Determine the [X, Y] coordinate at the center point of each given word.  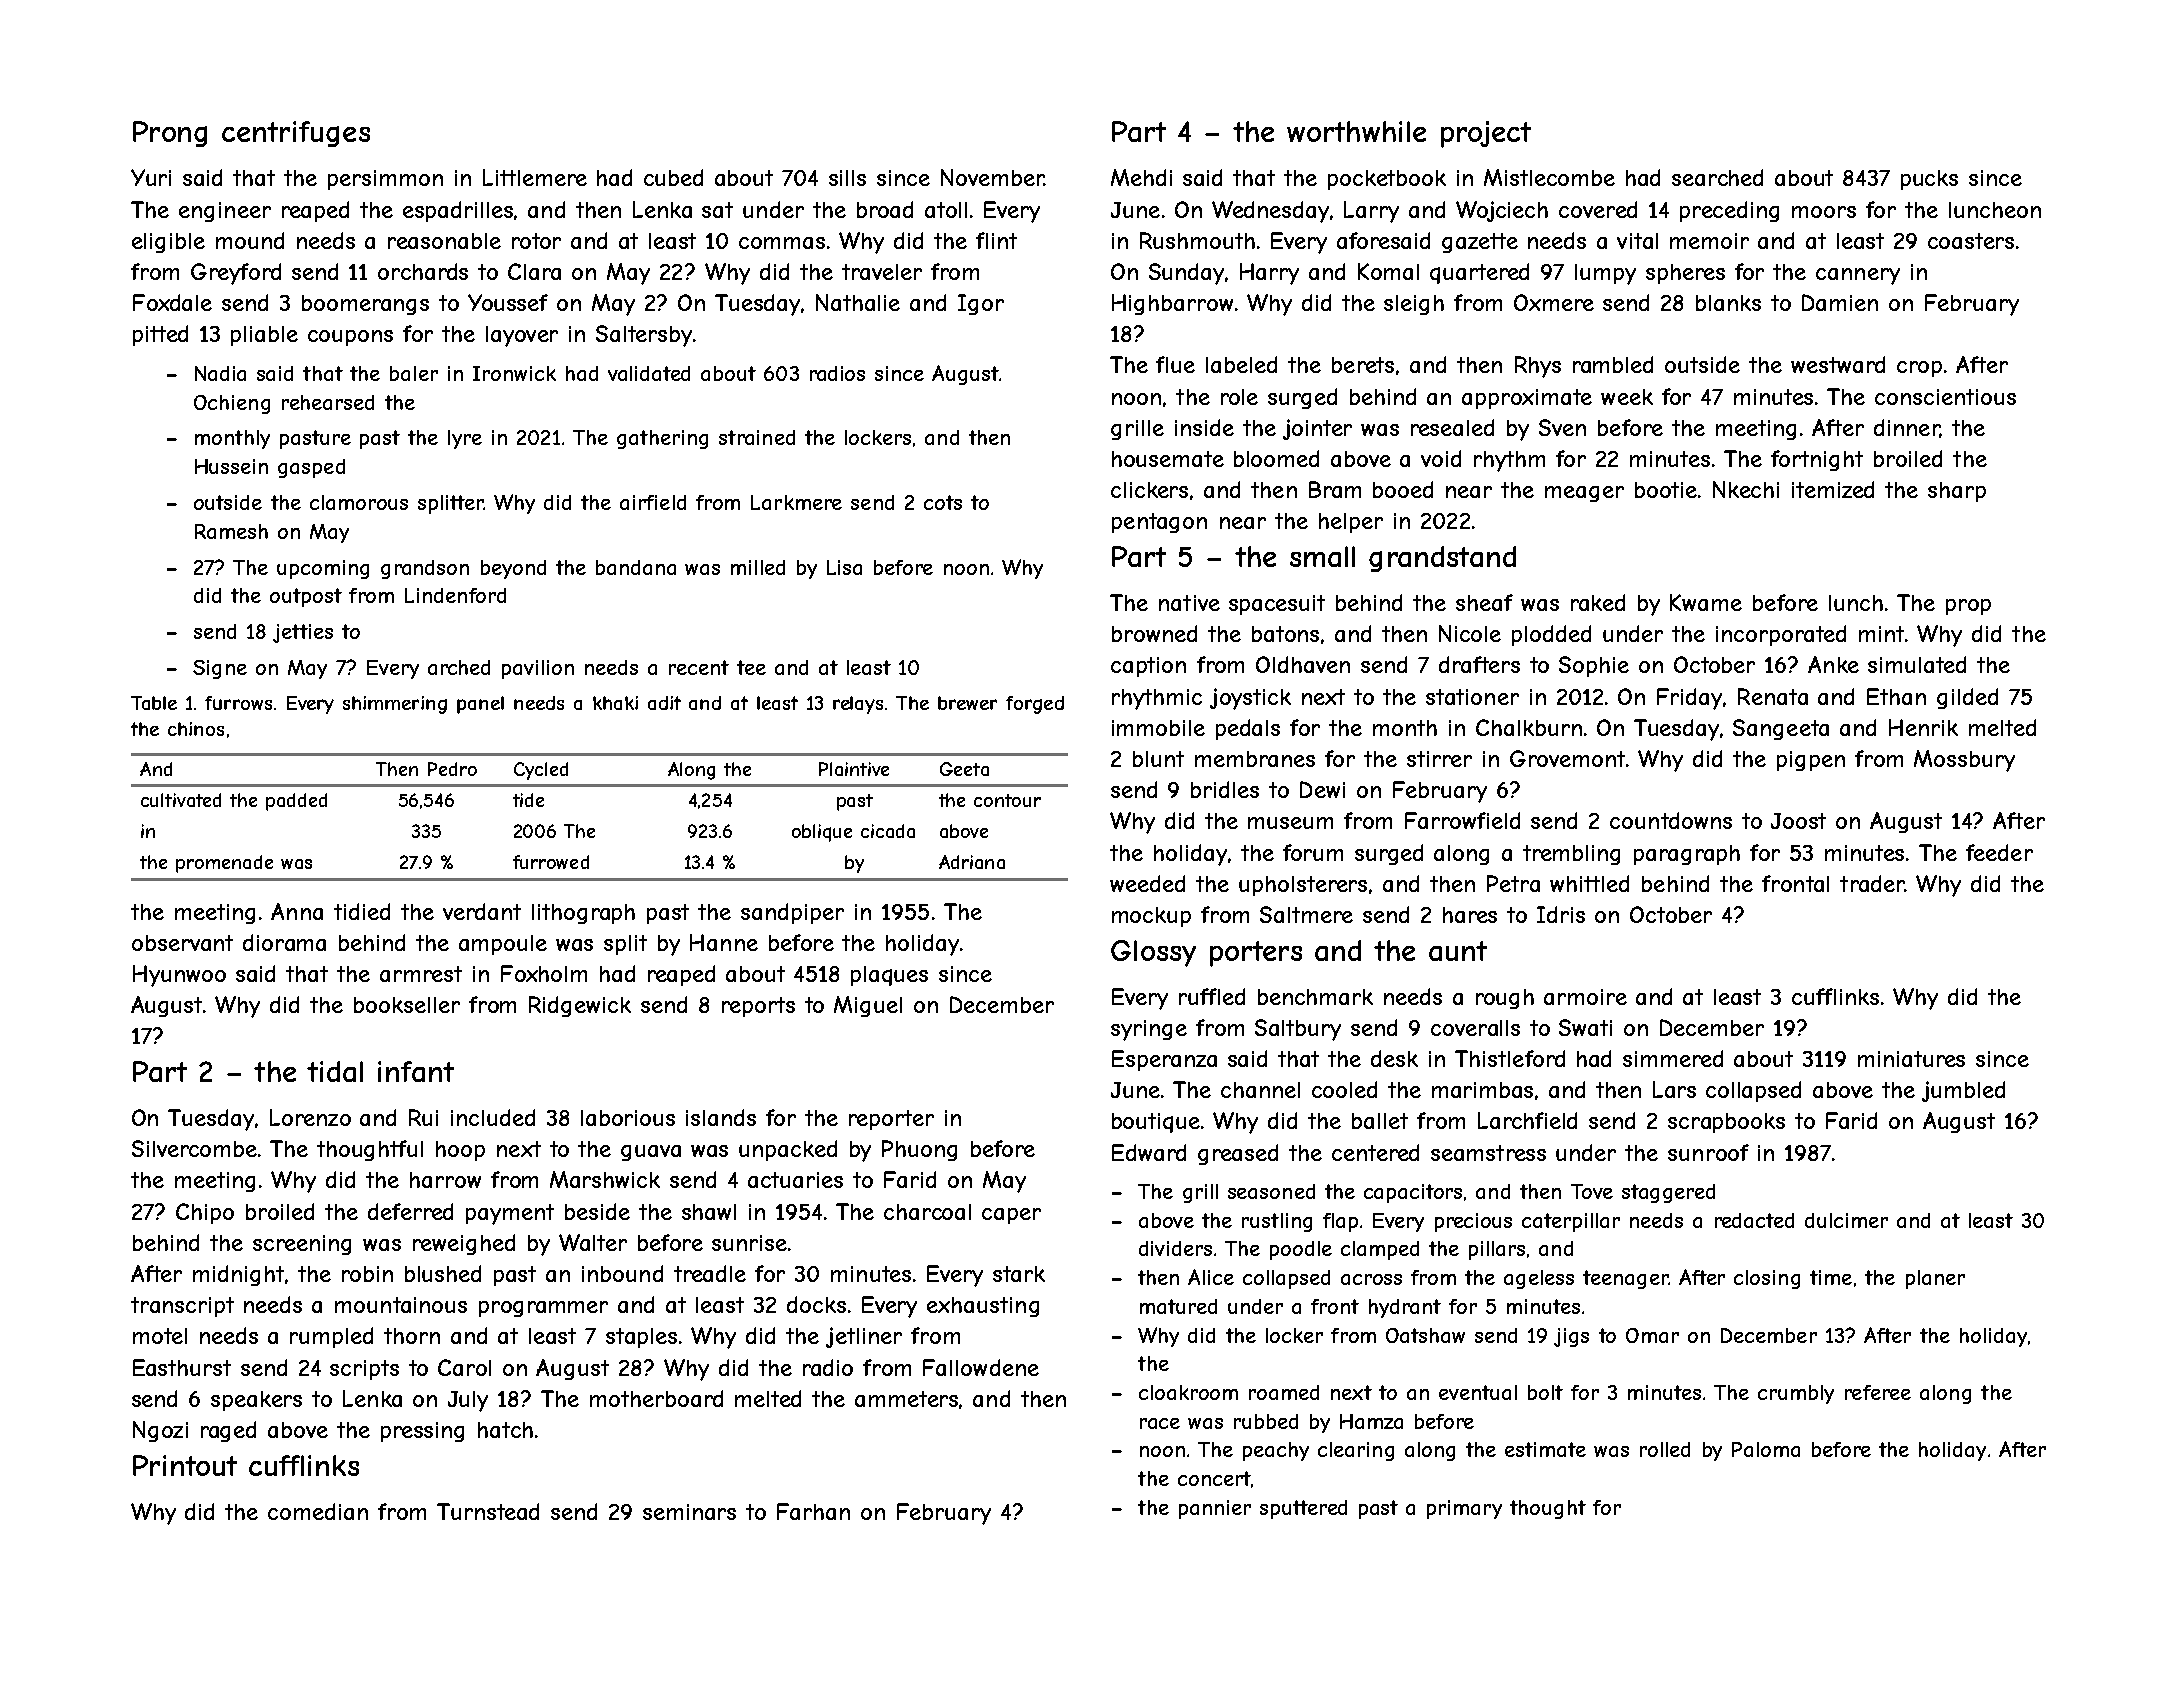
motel [160, 1336]
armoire [1585, 997]
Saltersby [644, 336]
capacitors [1413, 1193]
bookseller [407, 1005]
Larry [1371, 212]
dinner [1907, 428]
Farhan [813, 1511]
